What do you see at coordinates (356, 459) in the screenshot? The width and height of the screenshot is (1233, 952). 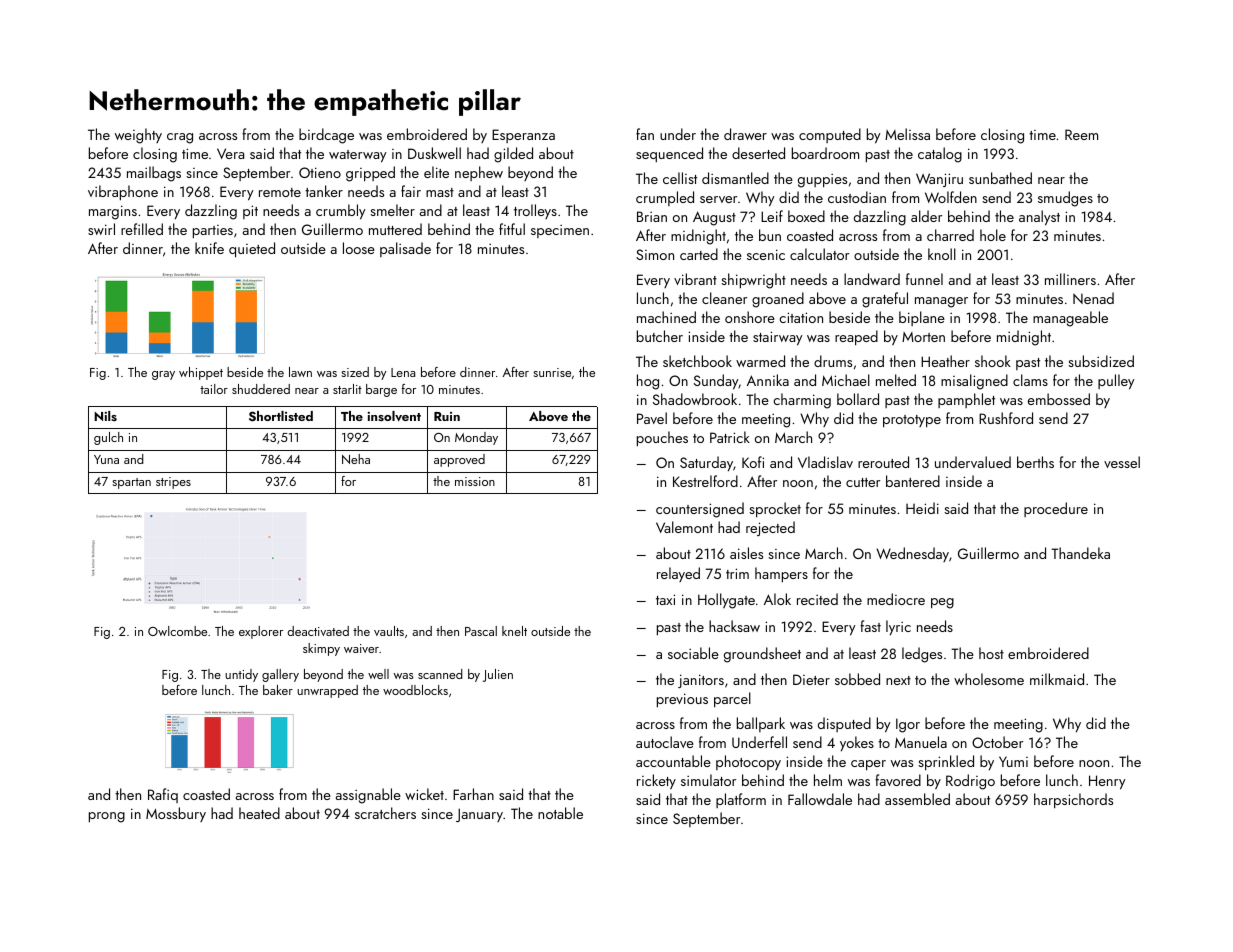 I see `Neha` at bounding box center [356, 459].
